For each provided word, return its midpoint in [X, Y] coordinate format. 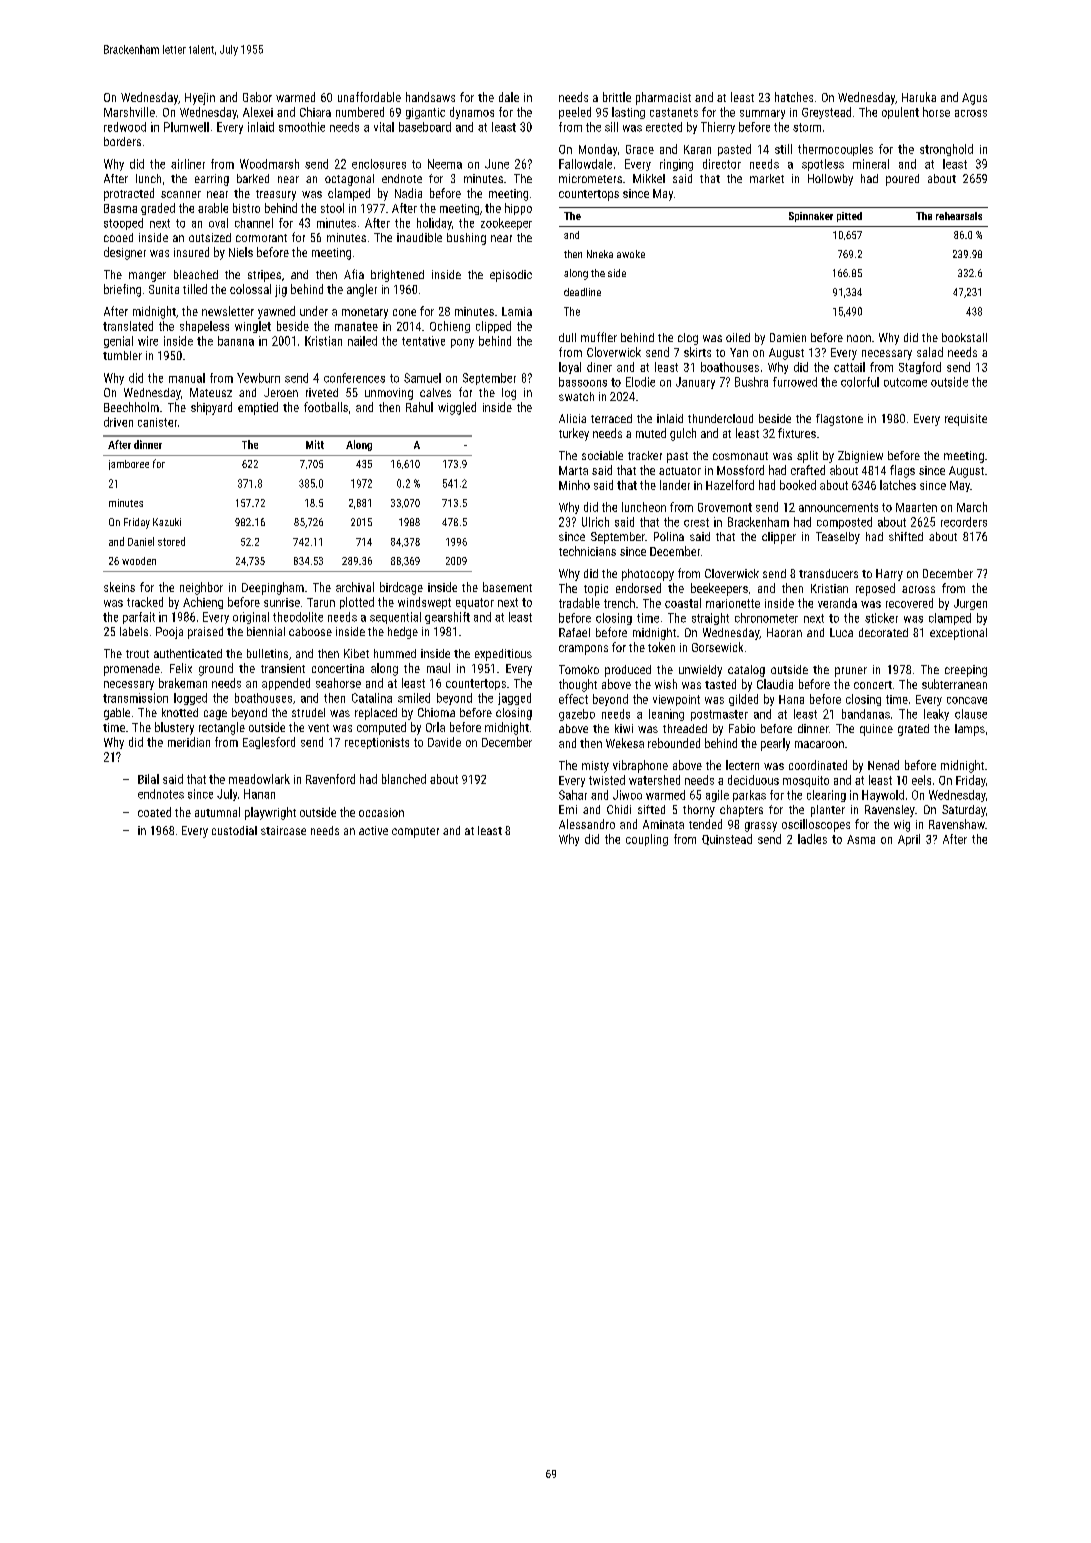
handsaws [430, 97]
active [373, 830]
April [909, 840]
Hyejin [200, 99]
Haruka [919, 97]
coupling [647, 840]
